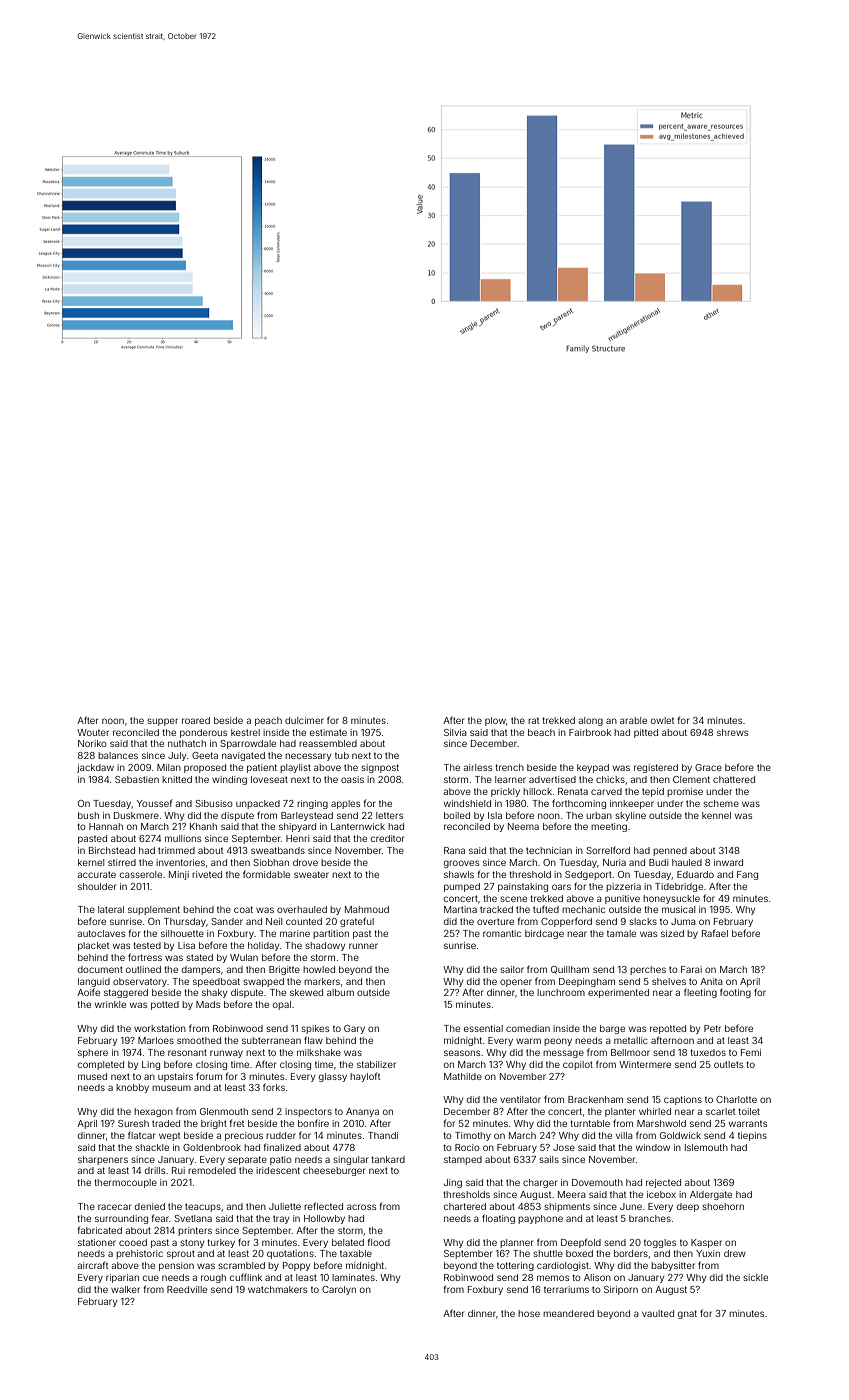 The width and height of the screenshot is (849, 1400). What do you see at coordinates (658, 1313) in the screenshot?
I see `vaulted` at bounding box center [658, 1313].
